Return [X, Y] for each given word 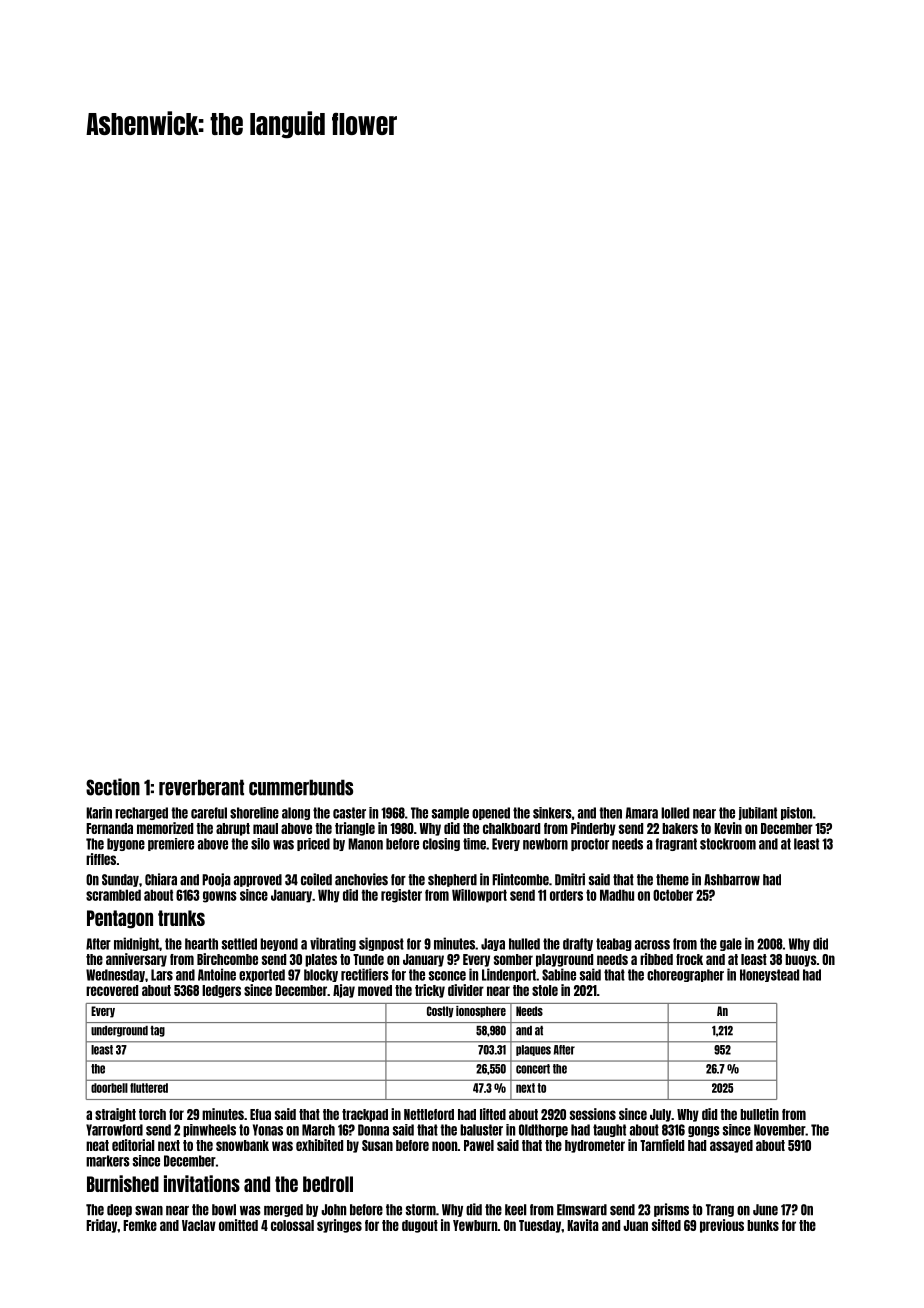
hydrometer [595, 1146]
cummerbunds [301, 787]
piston [796, 813]
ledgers [221, 991]
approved [258, 880]
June [765, 1210]
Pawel [479, 1145]
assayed [731, 1146]
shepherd [452, 880]
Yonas [268, 1130]
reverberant [201, 787]
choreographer [685, 975]
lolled [675, 813]
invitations [202, 1183]
